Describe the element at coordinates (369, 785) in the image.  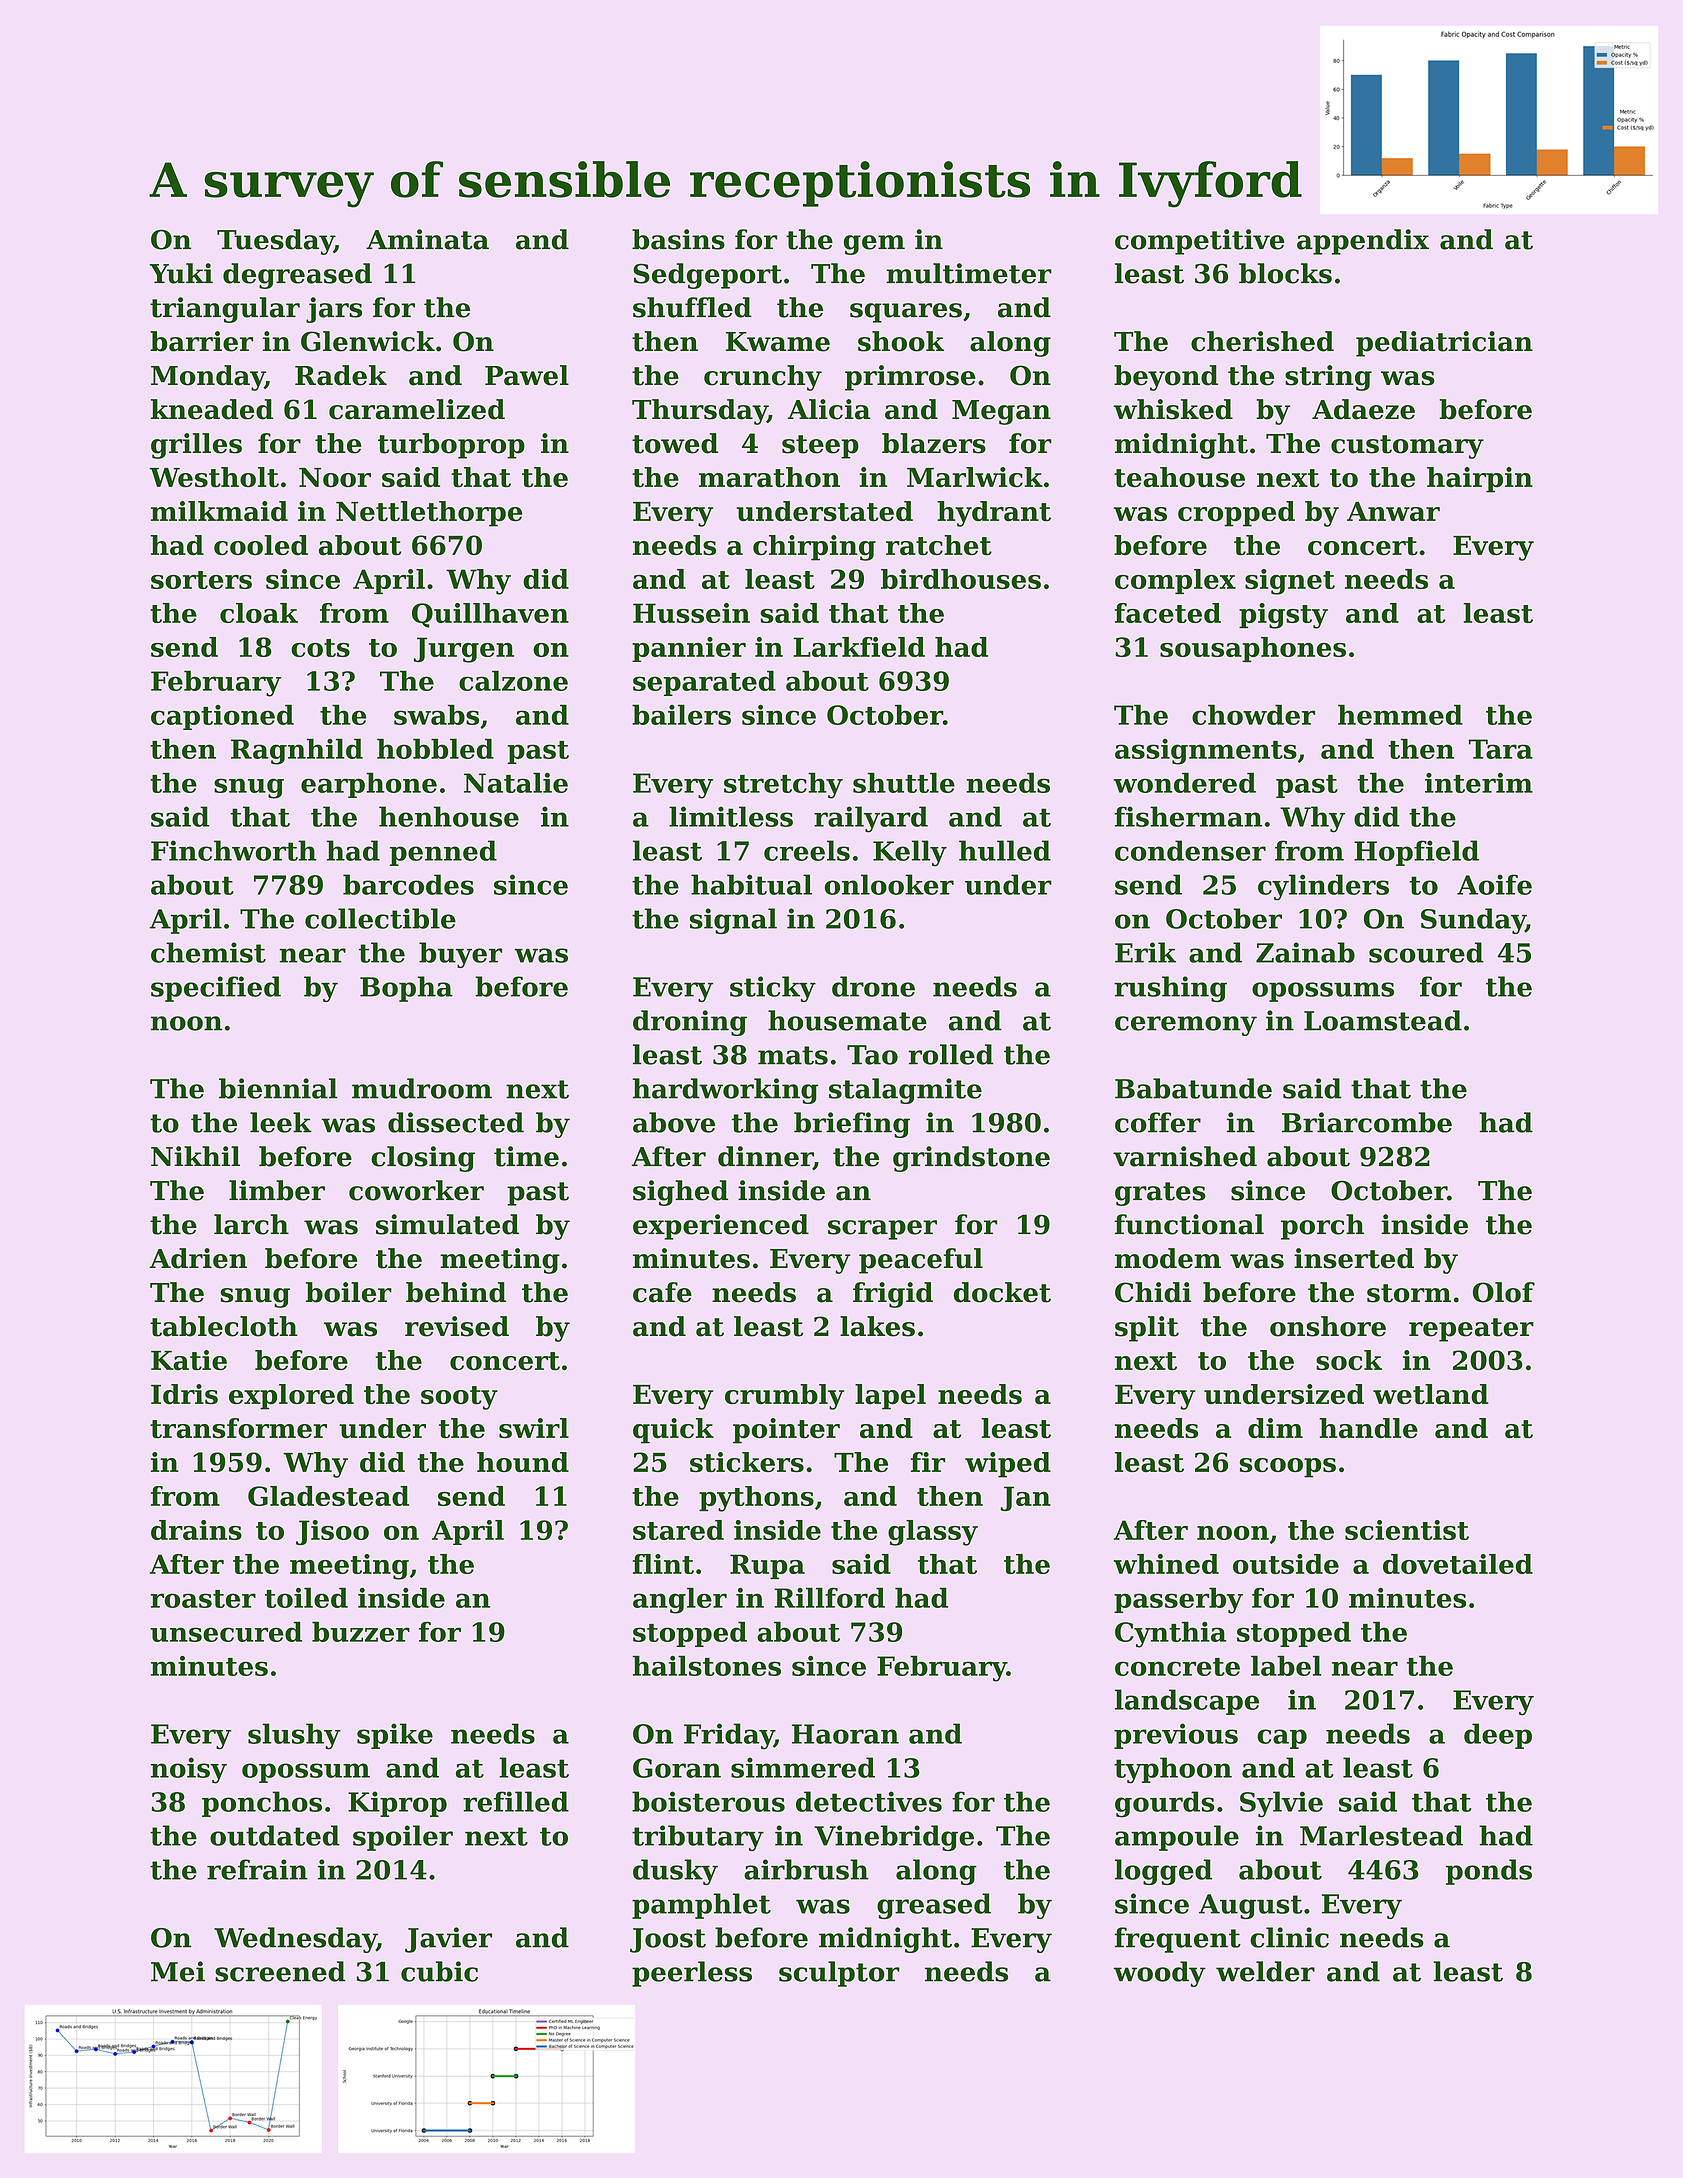
I see `earphone` at that location.
